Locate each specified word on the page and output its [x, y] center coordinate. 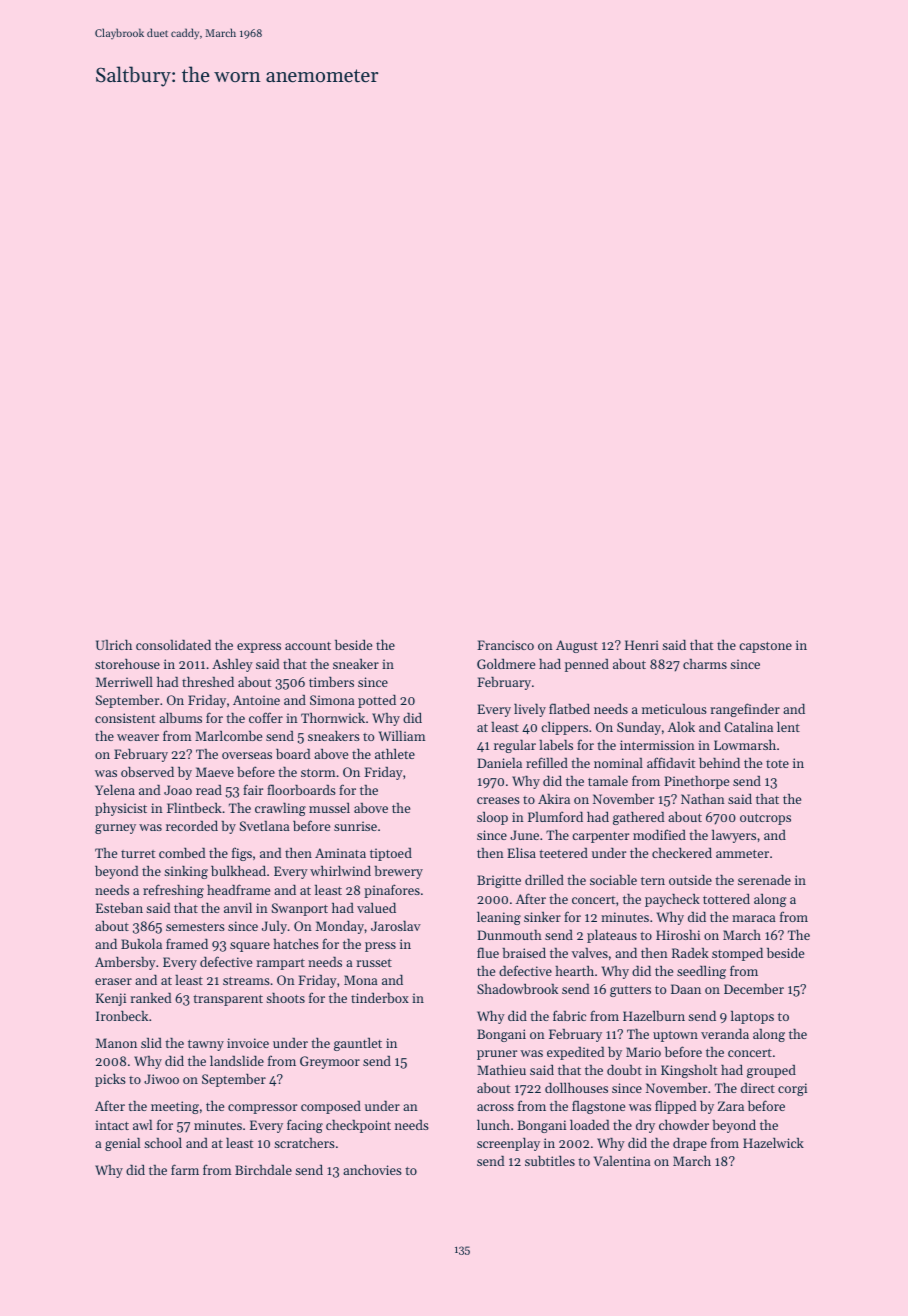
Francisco [505, 645]
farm [185, 1169]
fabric [569, 1015]
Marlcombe [228, 736]
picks [110, 1080]
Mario [643, 1052]
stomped [737, 954]
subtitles [550, 1160]
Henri [642, 645]
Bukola [141, 943]
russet [374, 963]
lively [530, 710]
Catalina [748, 726]
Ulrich [114, 645]
